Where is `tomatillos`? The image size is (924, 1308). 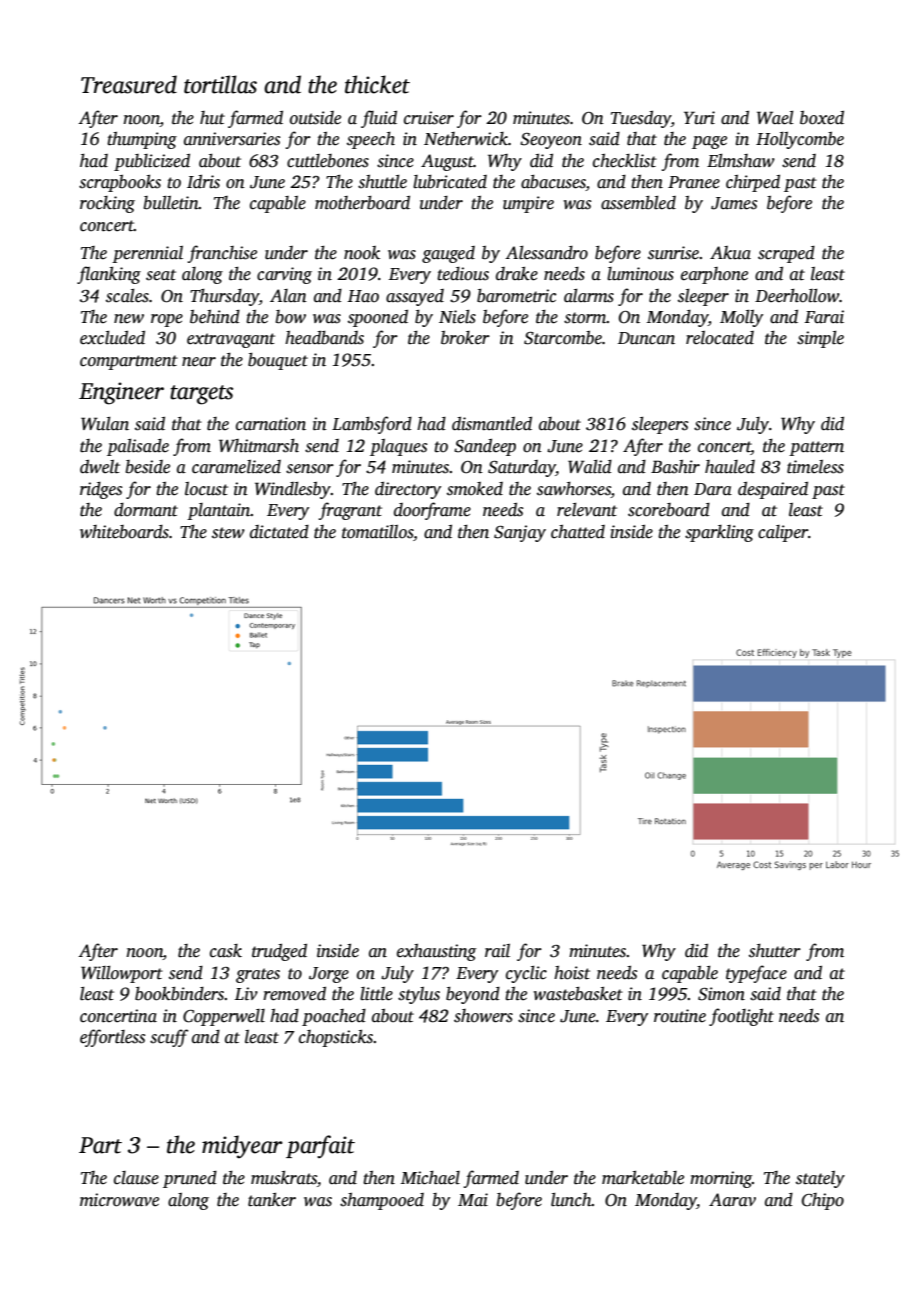 tomatillos is located at coordinates (377, 532).
